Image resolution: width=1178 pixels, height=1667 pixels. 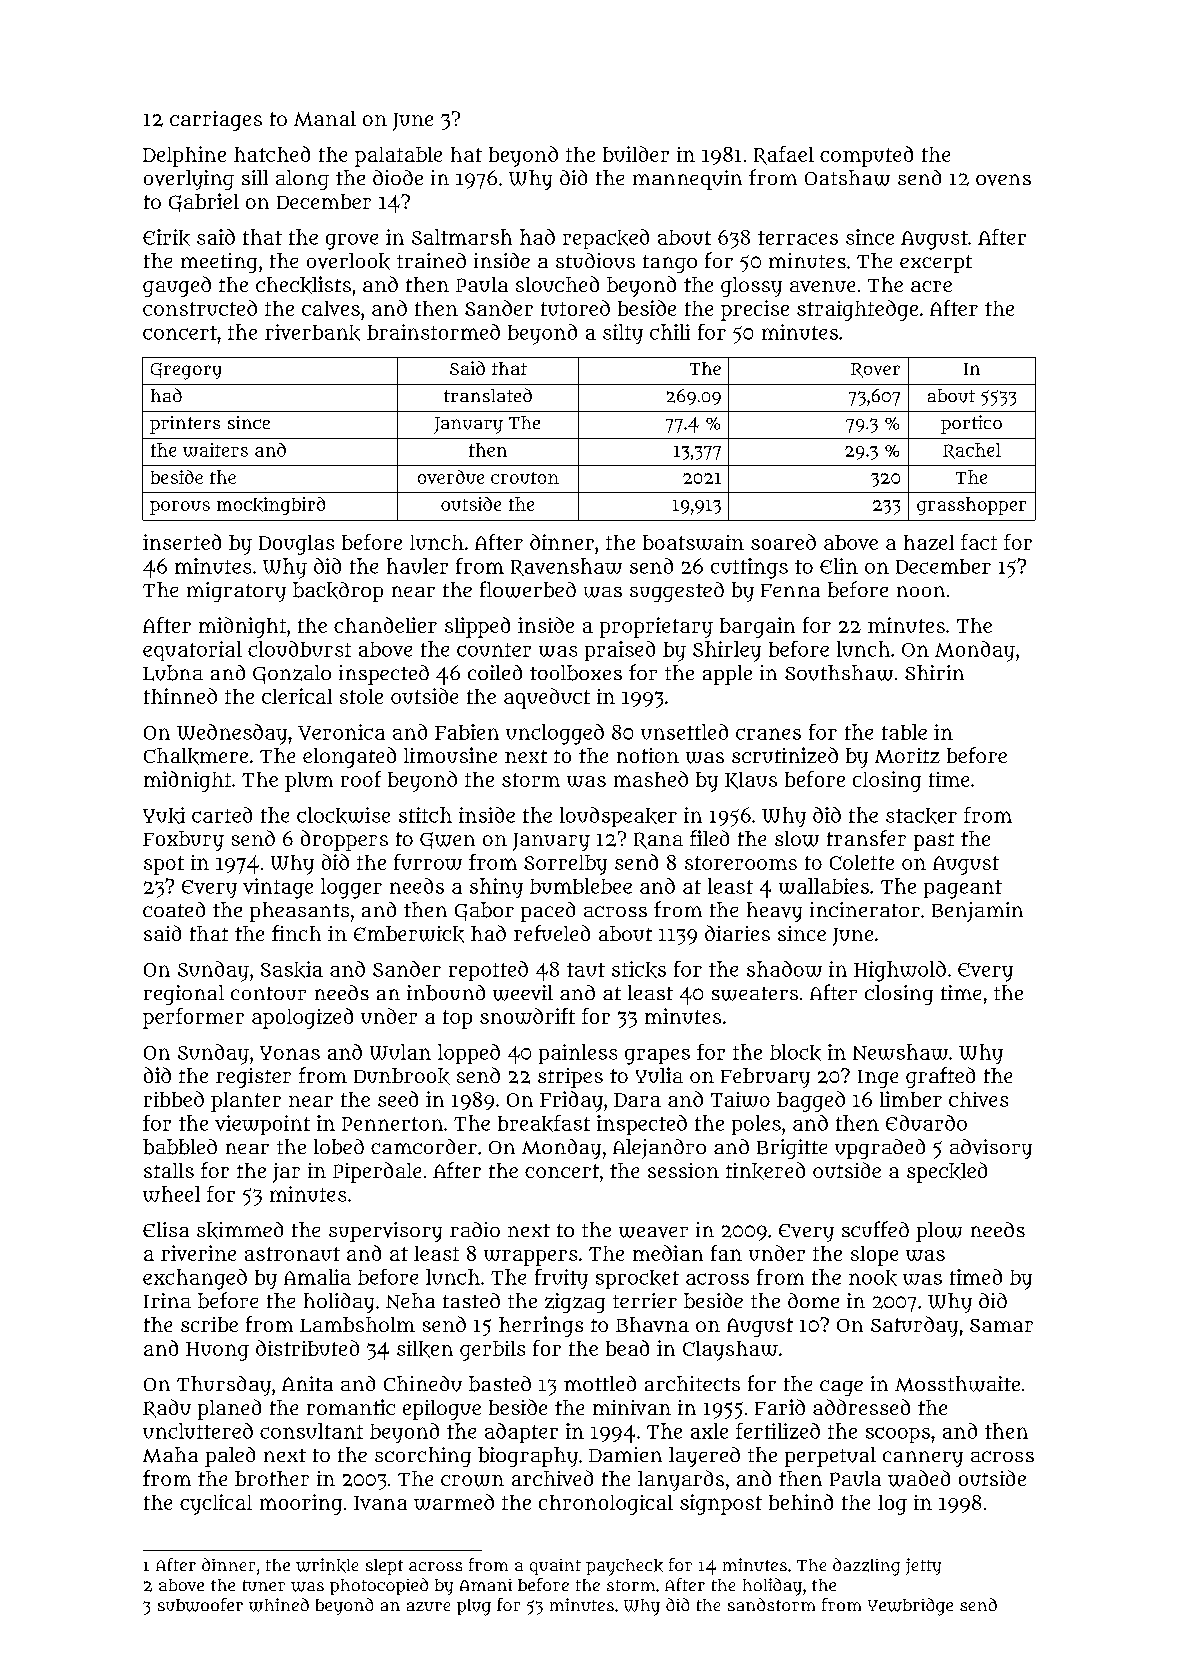 What do you see at coordinates (785, 755) in the screenshot?
I see `scrutinized` at bounding box center [785, 755].
